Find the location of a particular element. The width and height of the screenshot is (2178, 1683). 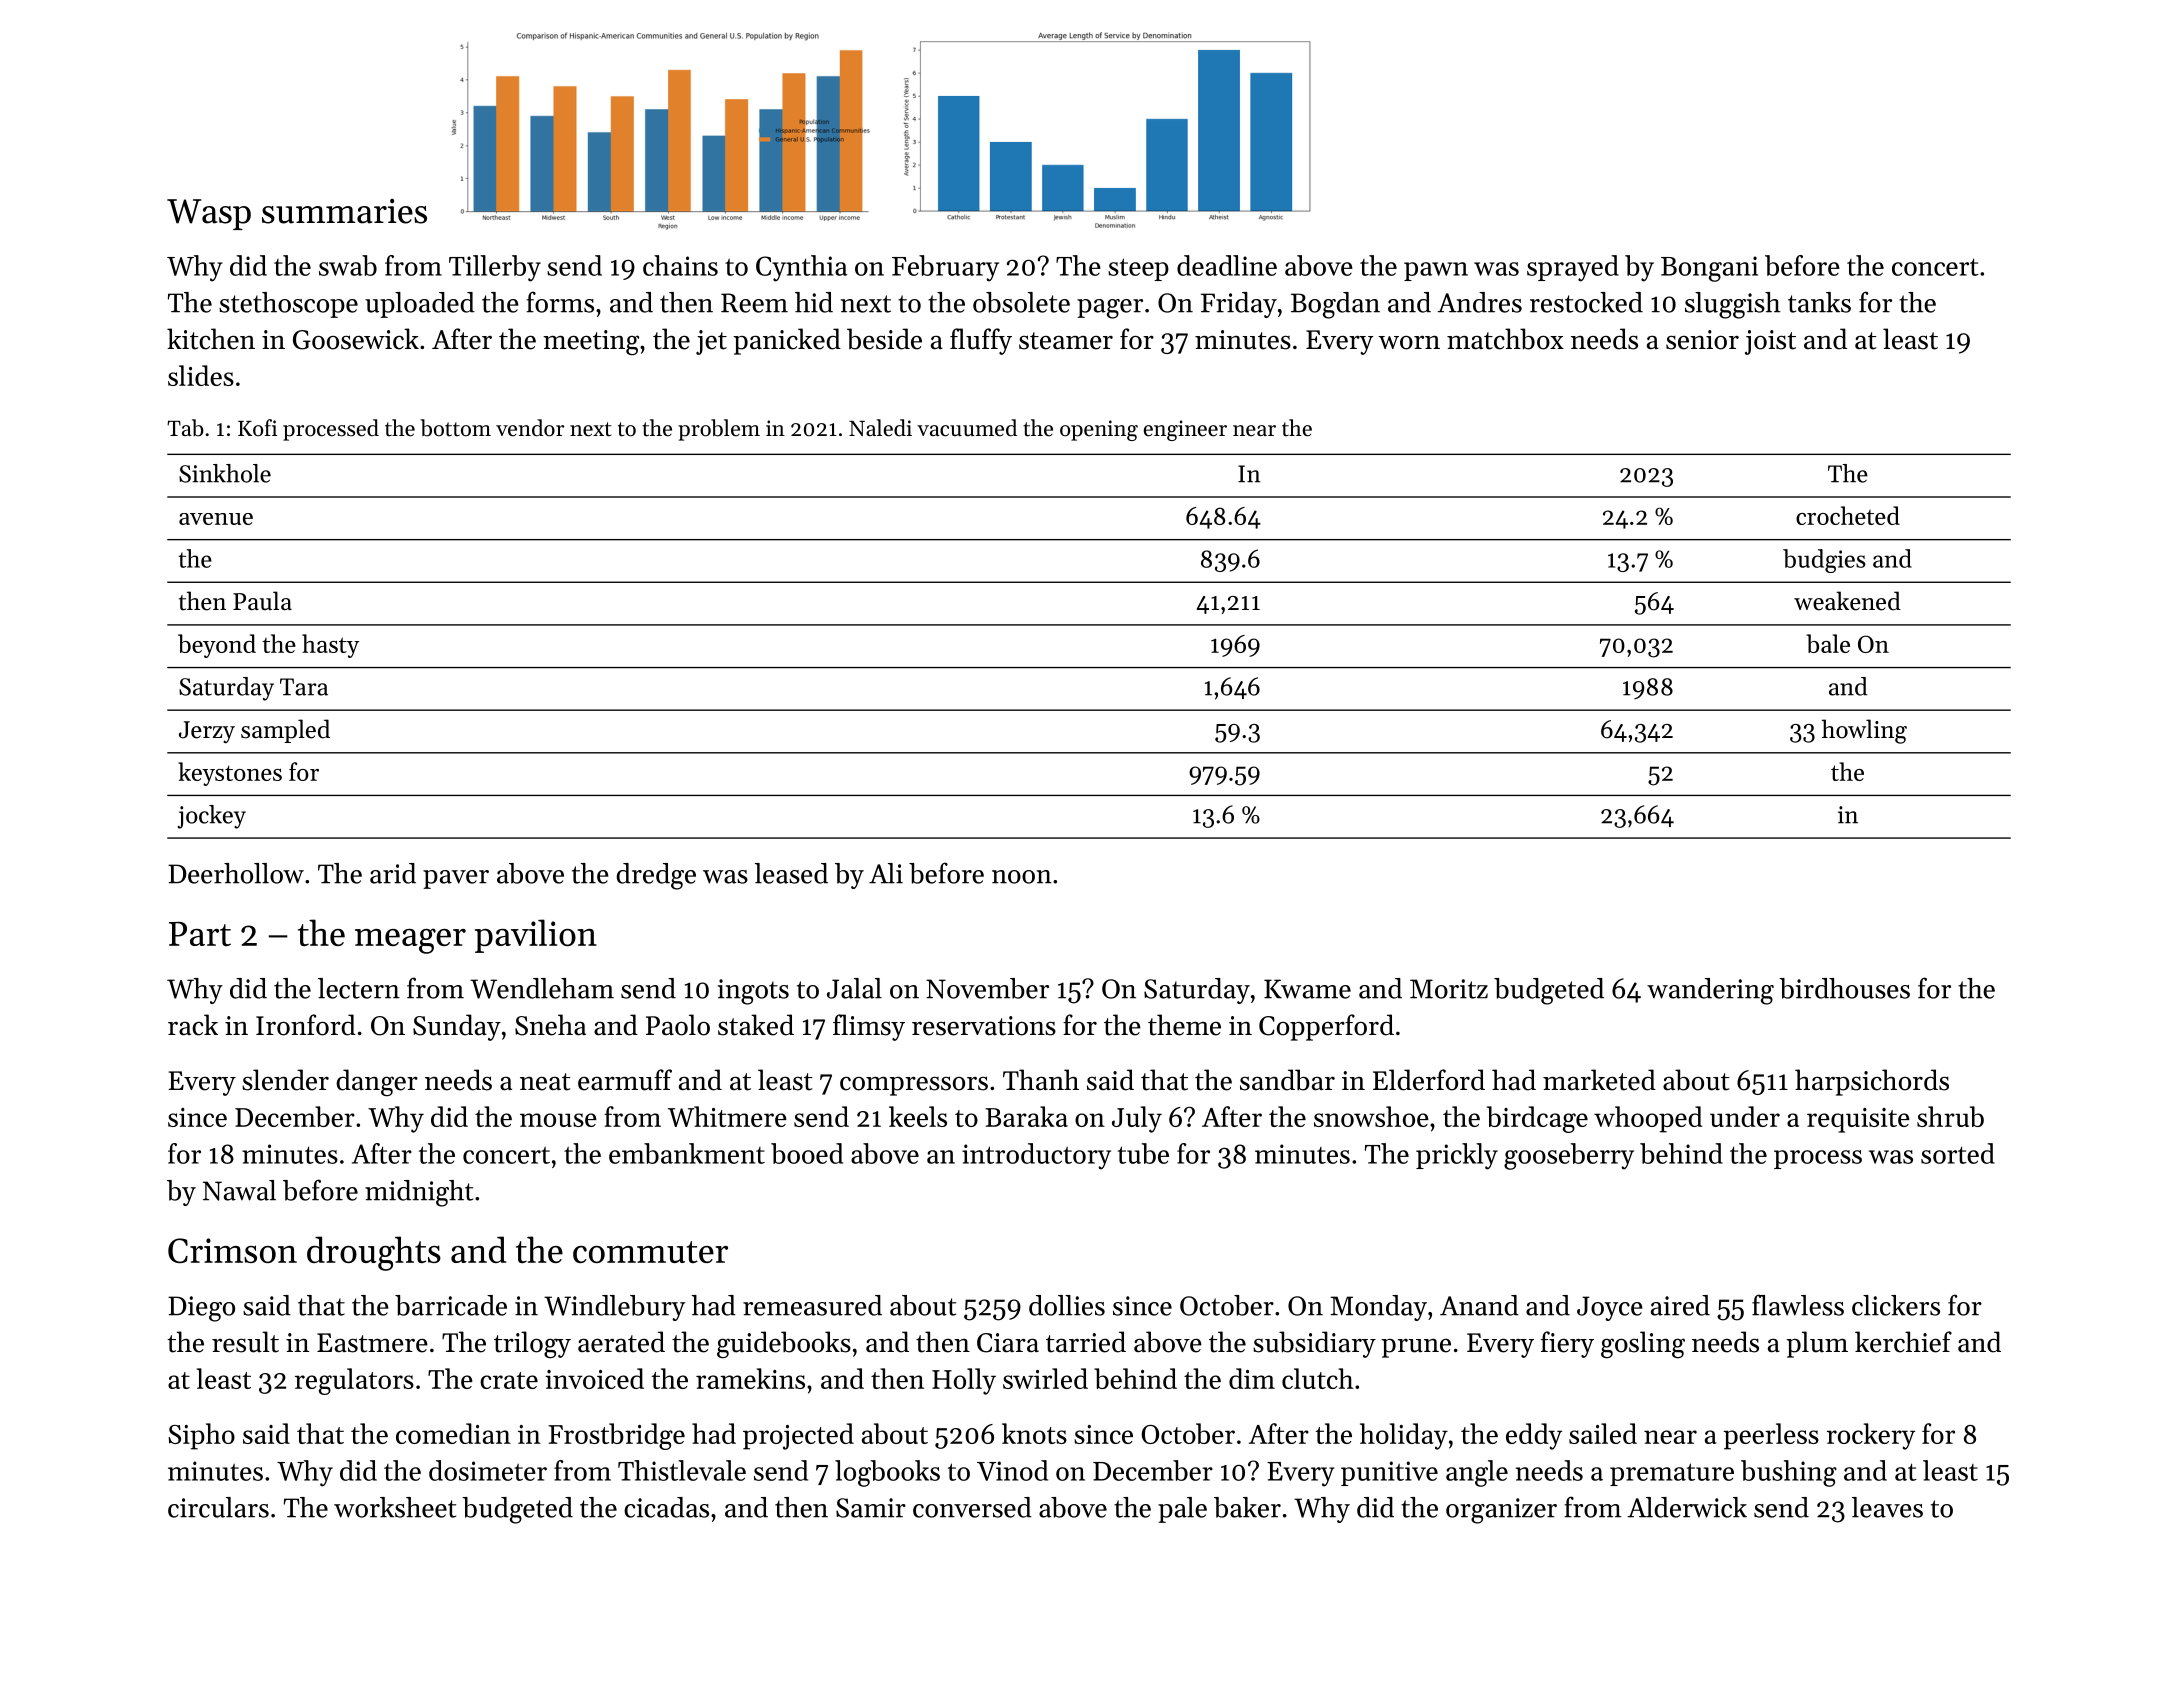

engineer is located at coordinates (1185, 430).
